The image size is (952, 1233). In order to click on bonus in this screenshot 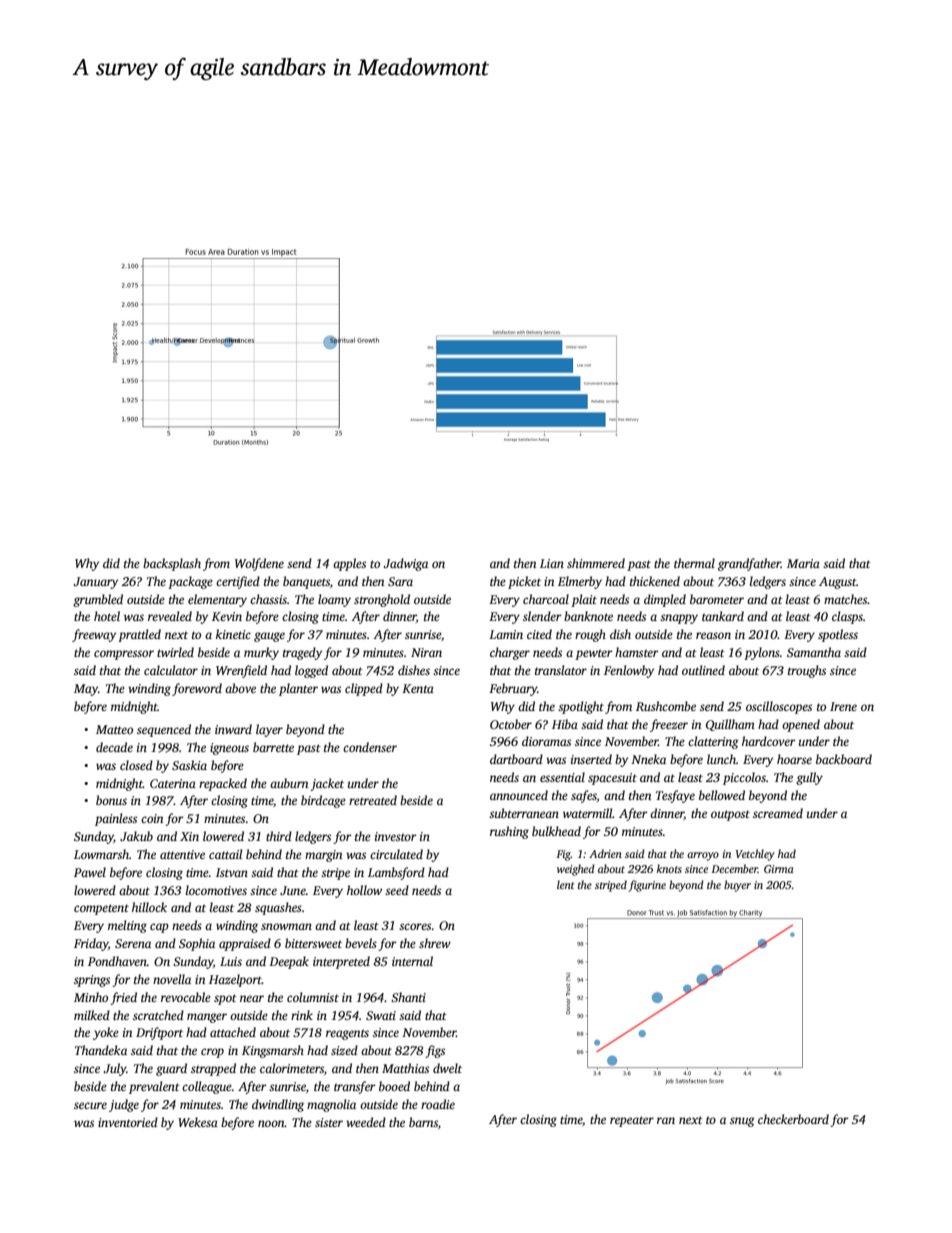, I will do `click(111, 800)`.
